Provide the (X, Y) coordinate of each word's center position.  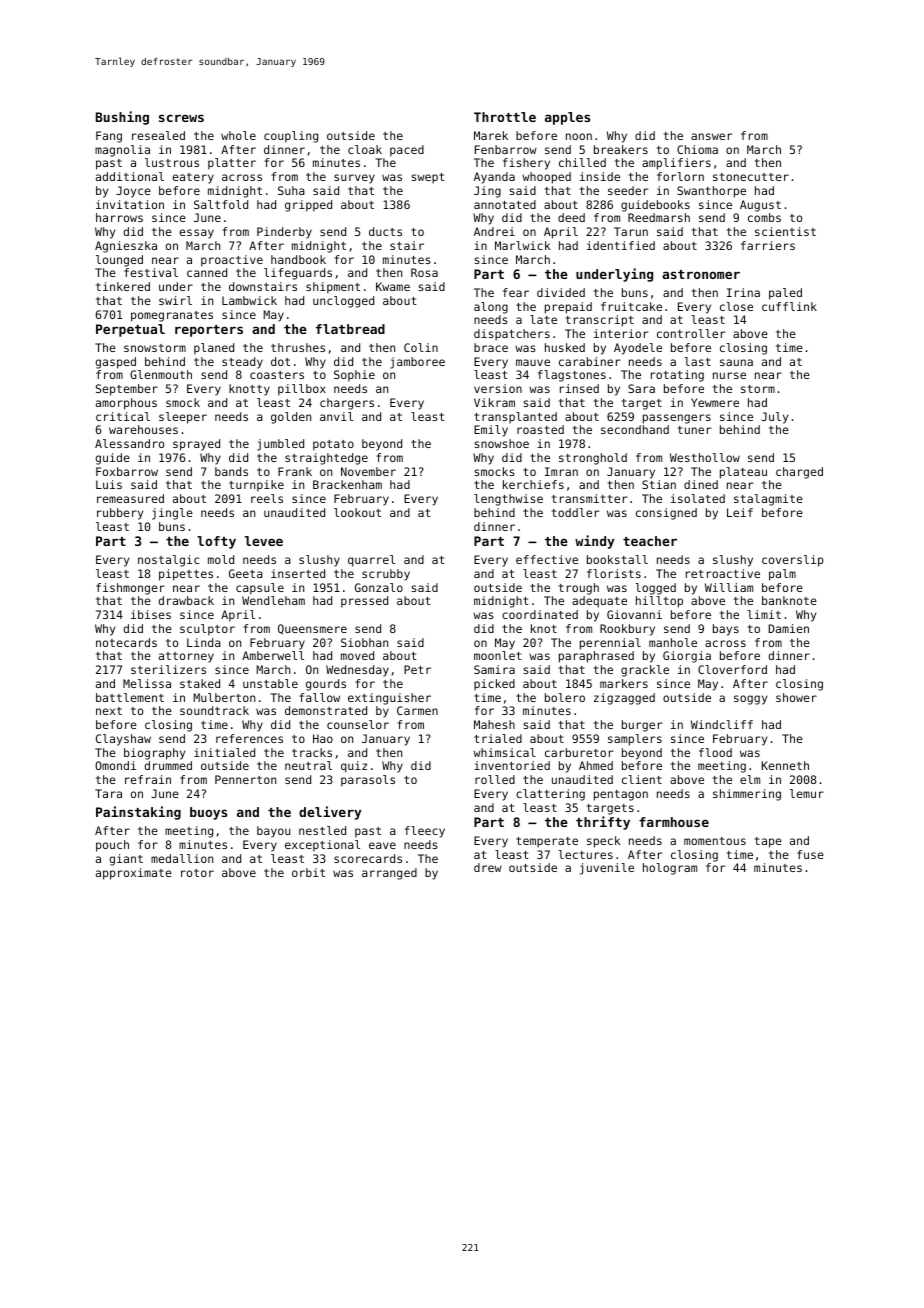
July (774, 418)
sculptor (207, 630)
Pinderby (284, 233)
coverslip (793, 561)
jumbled (280, 445)
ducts (385, 231)
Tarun (631, 231)
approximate (134, 874)
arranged (389, 874)
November (368, 471)
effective (547, 559)
